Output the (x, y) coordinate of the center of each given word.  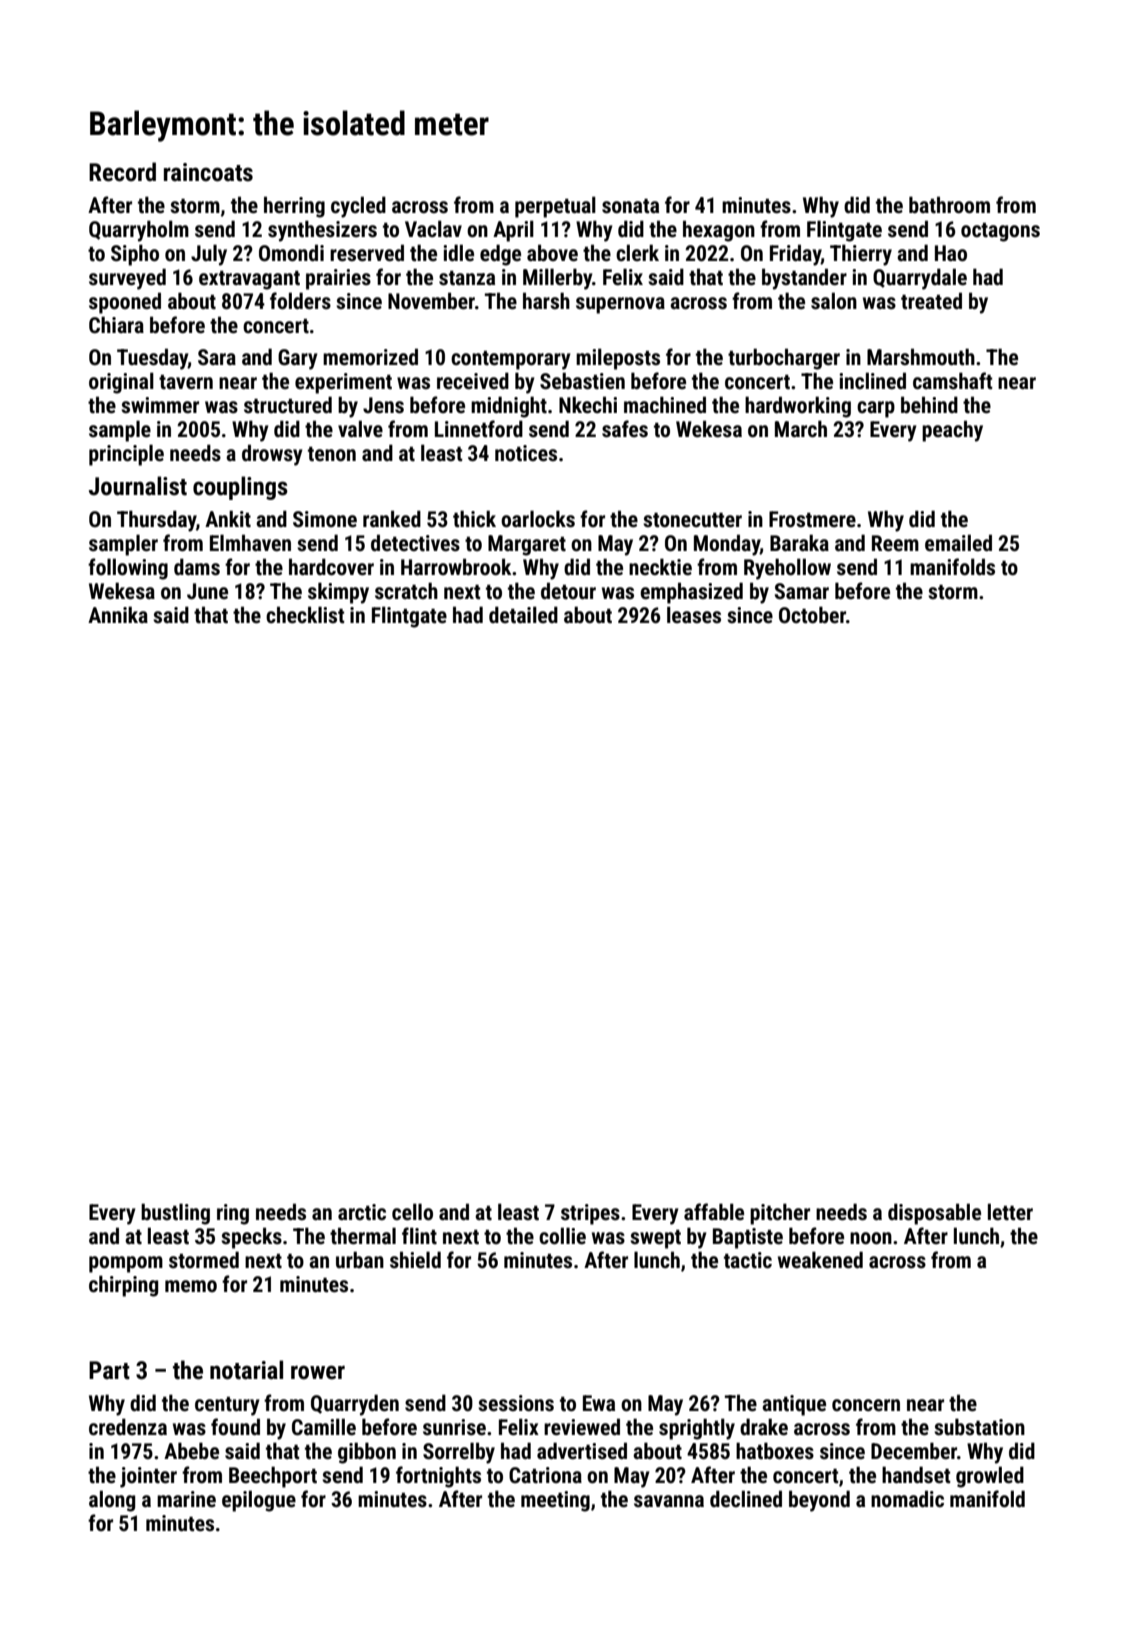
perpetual (555, 207)
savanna (669, 1501)
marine (186, 1499)
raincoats (208, 172)
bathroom (949, 204)
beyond (819, 1501)
